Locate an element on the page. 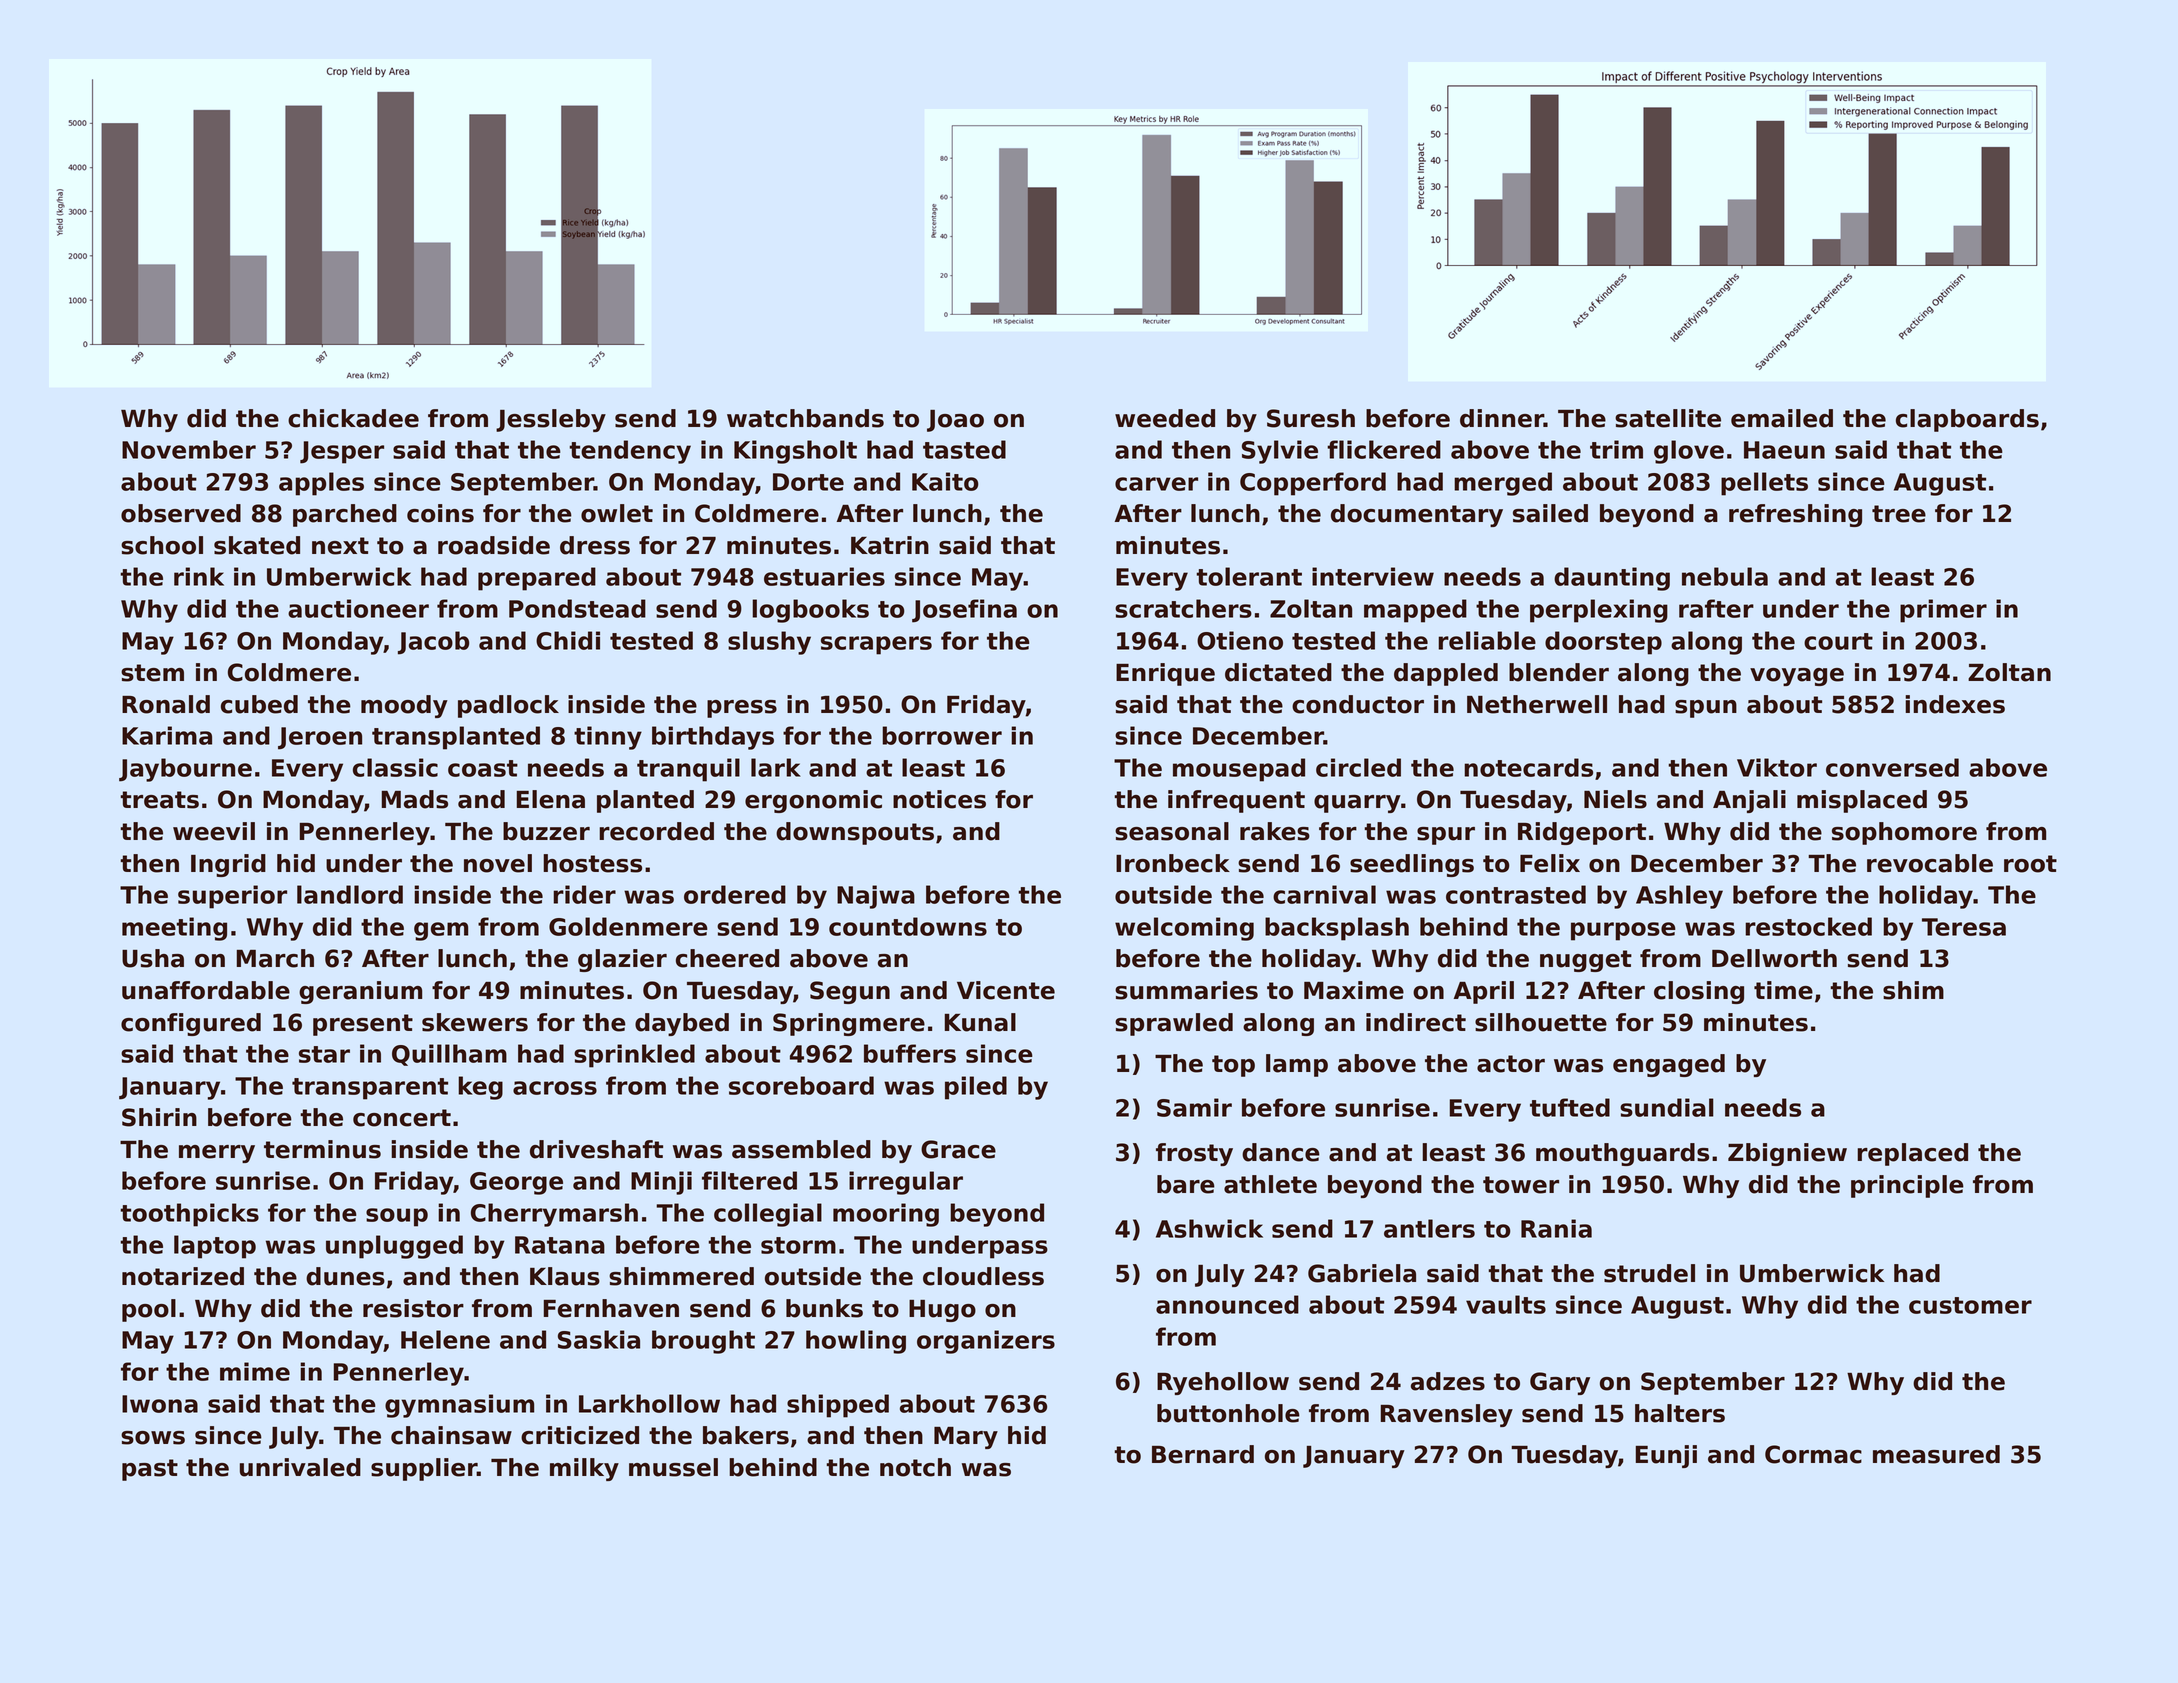 The image size is (2178, 1683). scratchers is located at coordinates (1183, 608).
